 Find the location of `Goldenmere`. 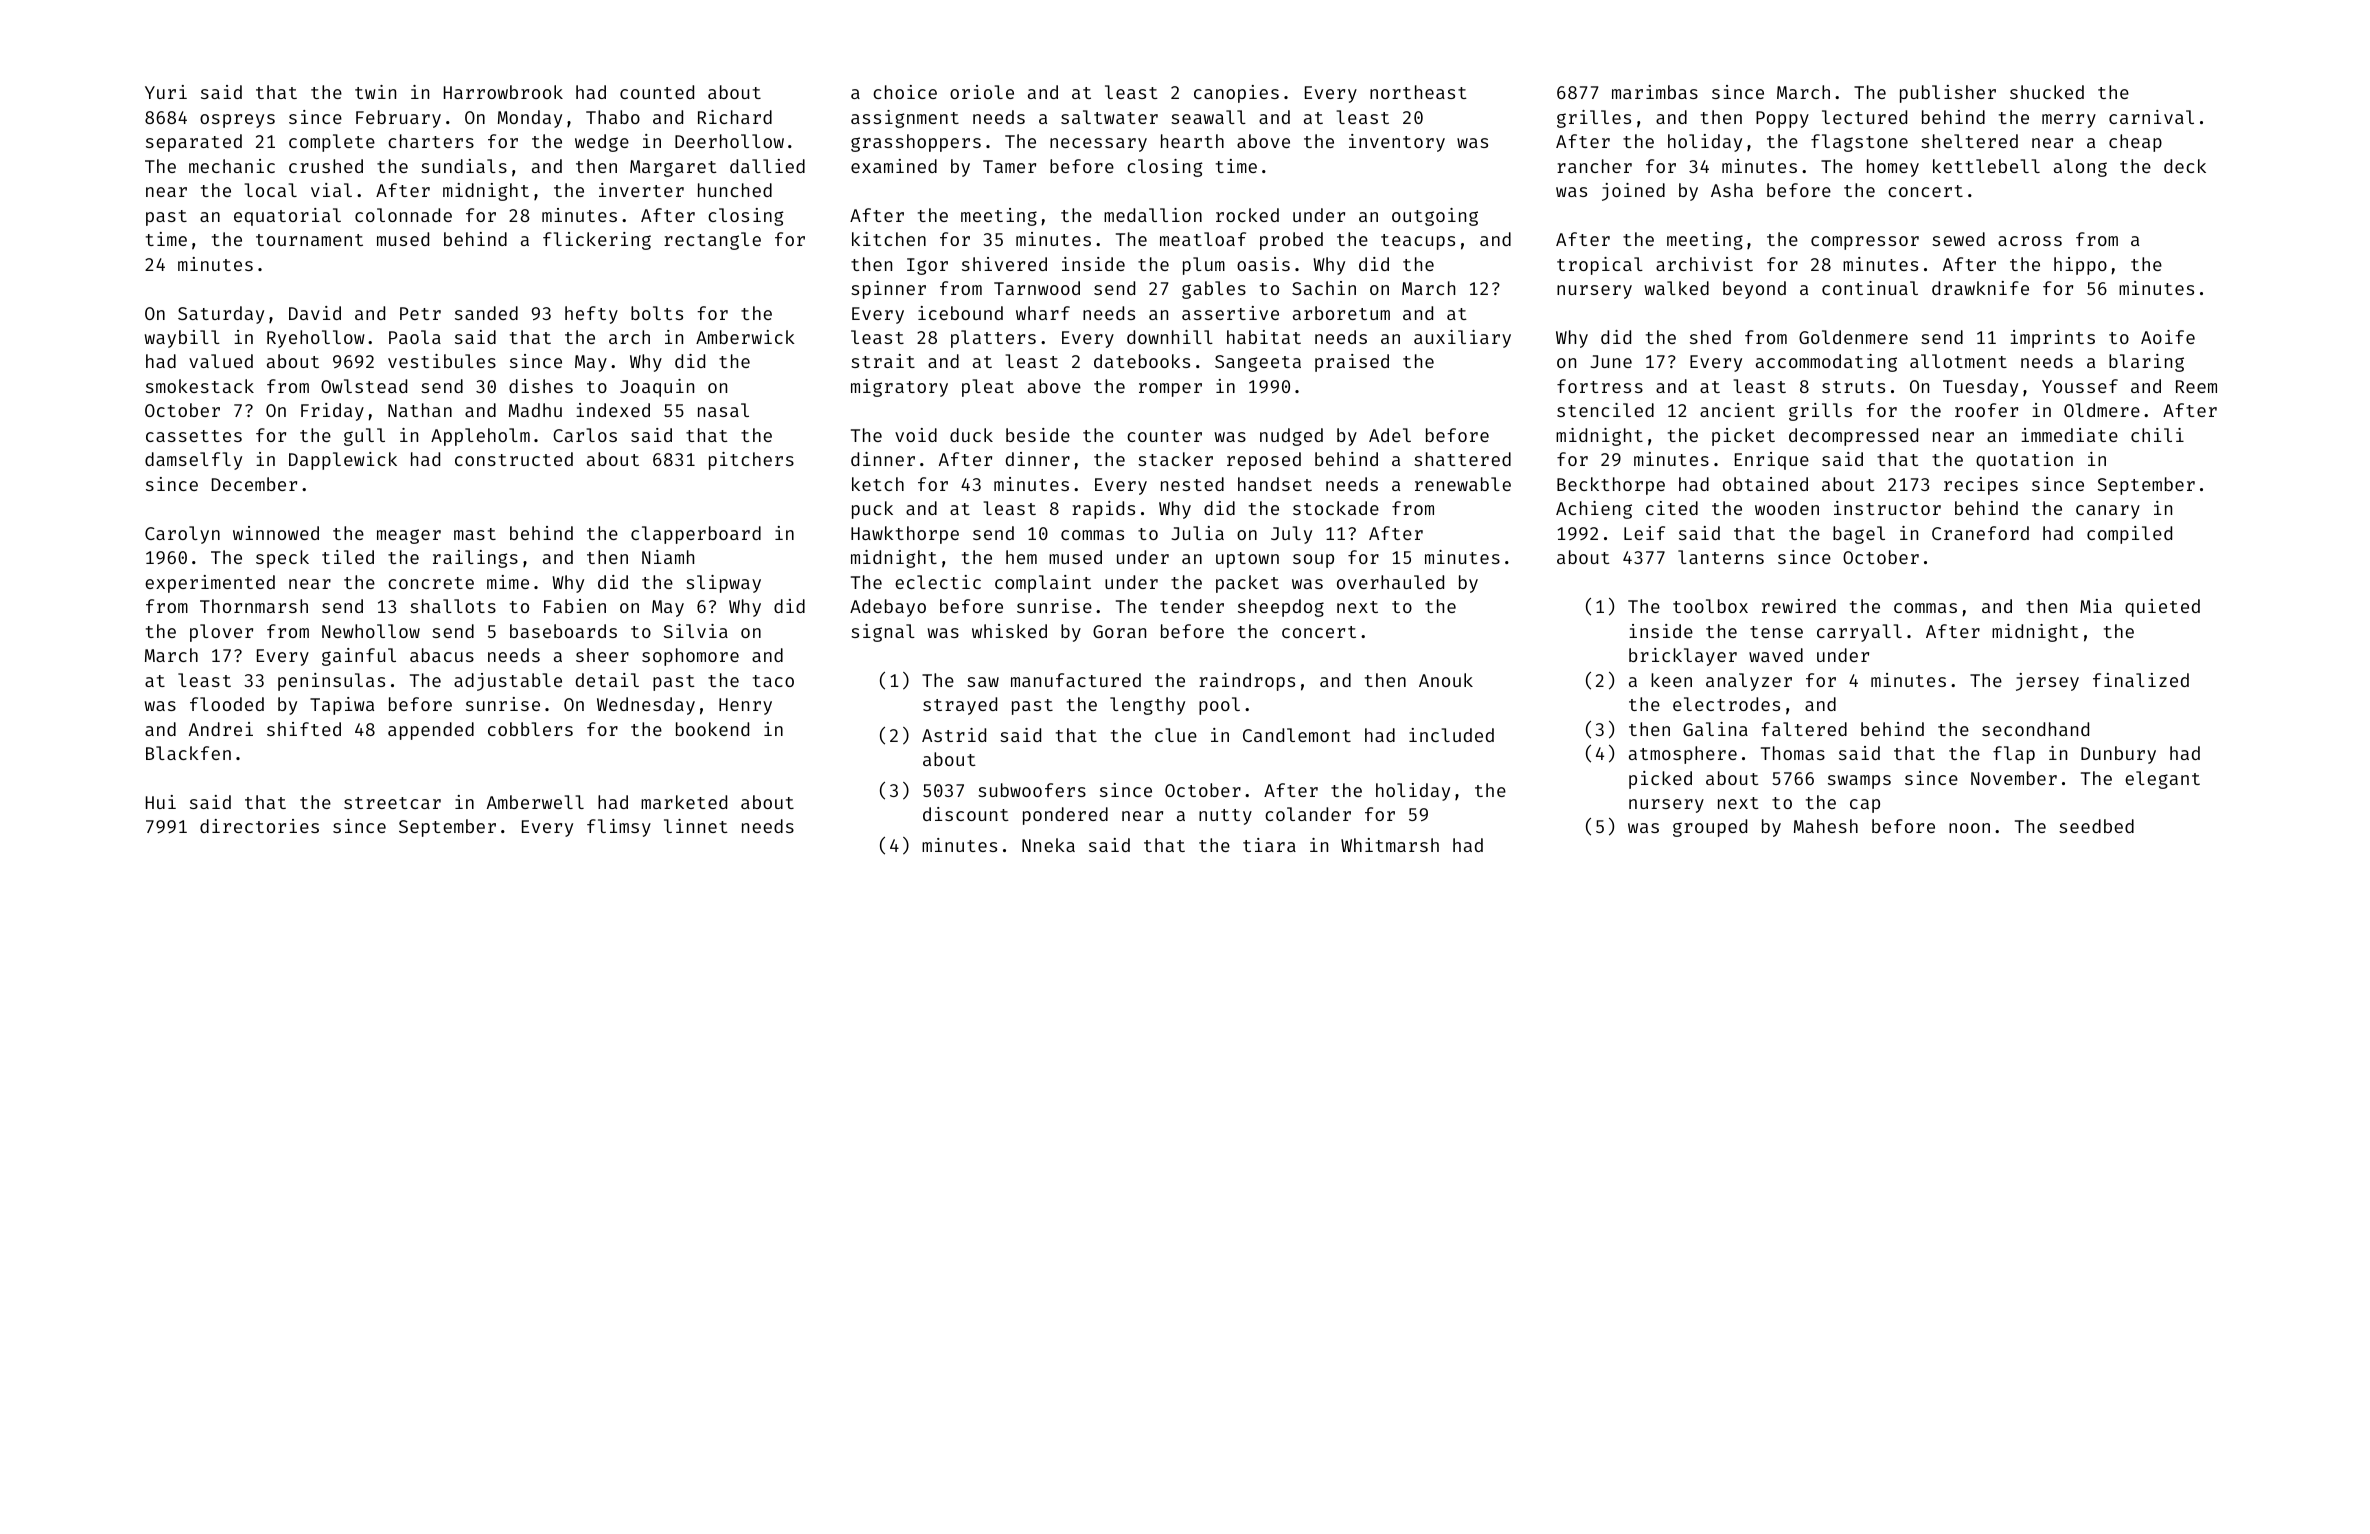

Goldenmere is located at coordinates (1853, 337).
